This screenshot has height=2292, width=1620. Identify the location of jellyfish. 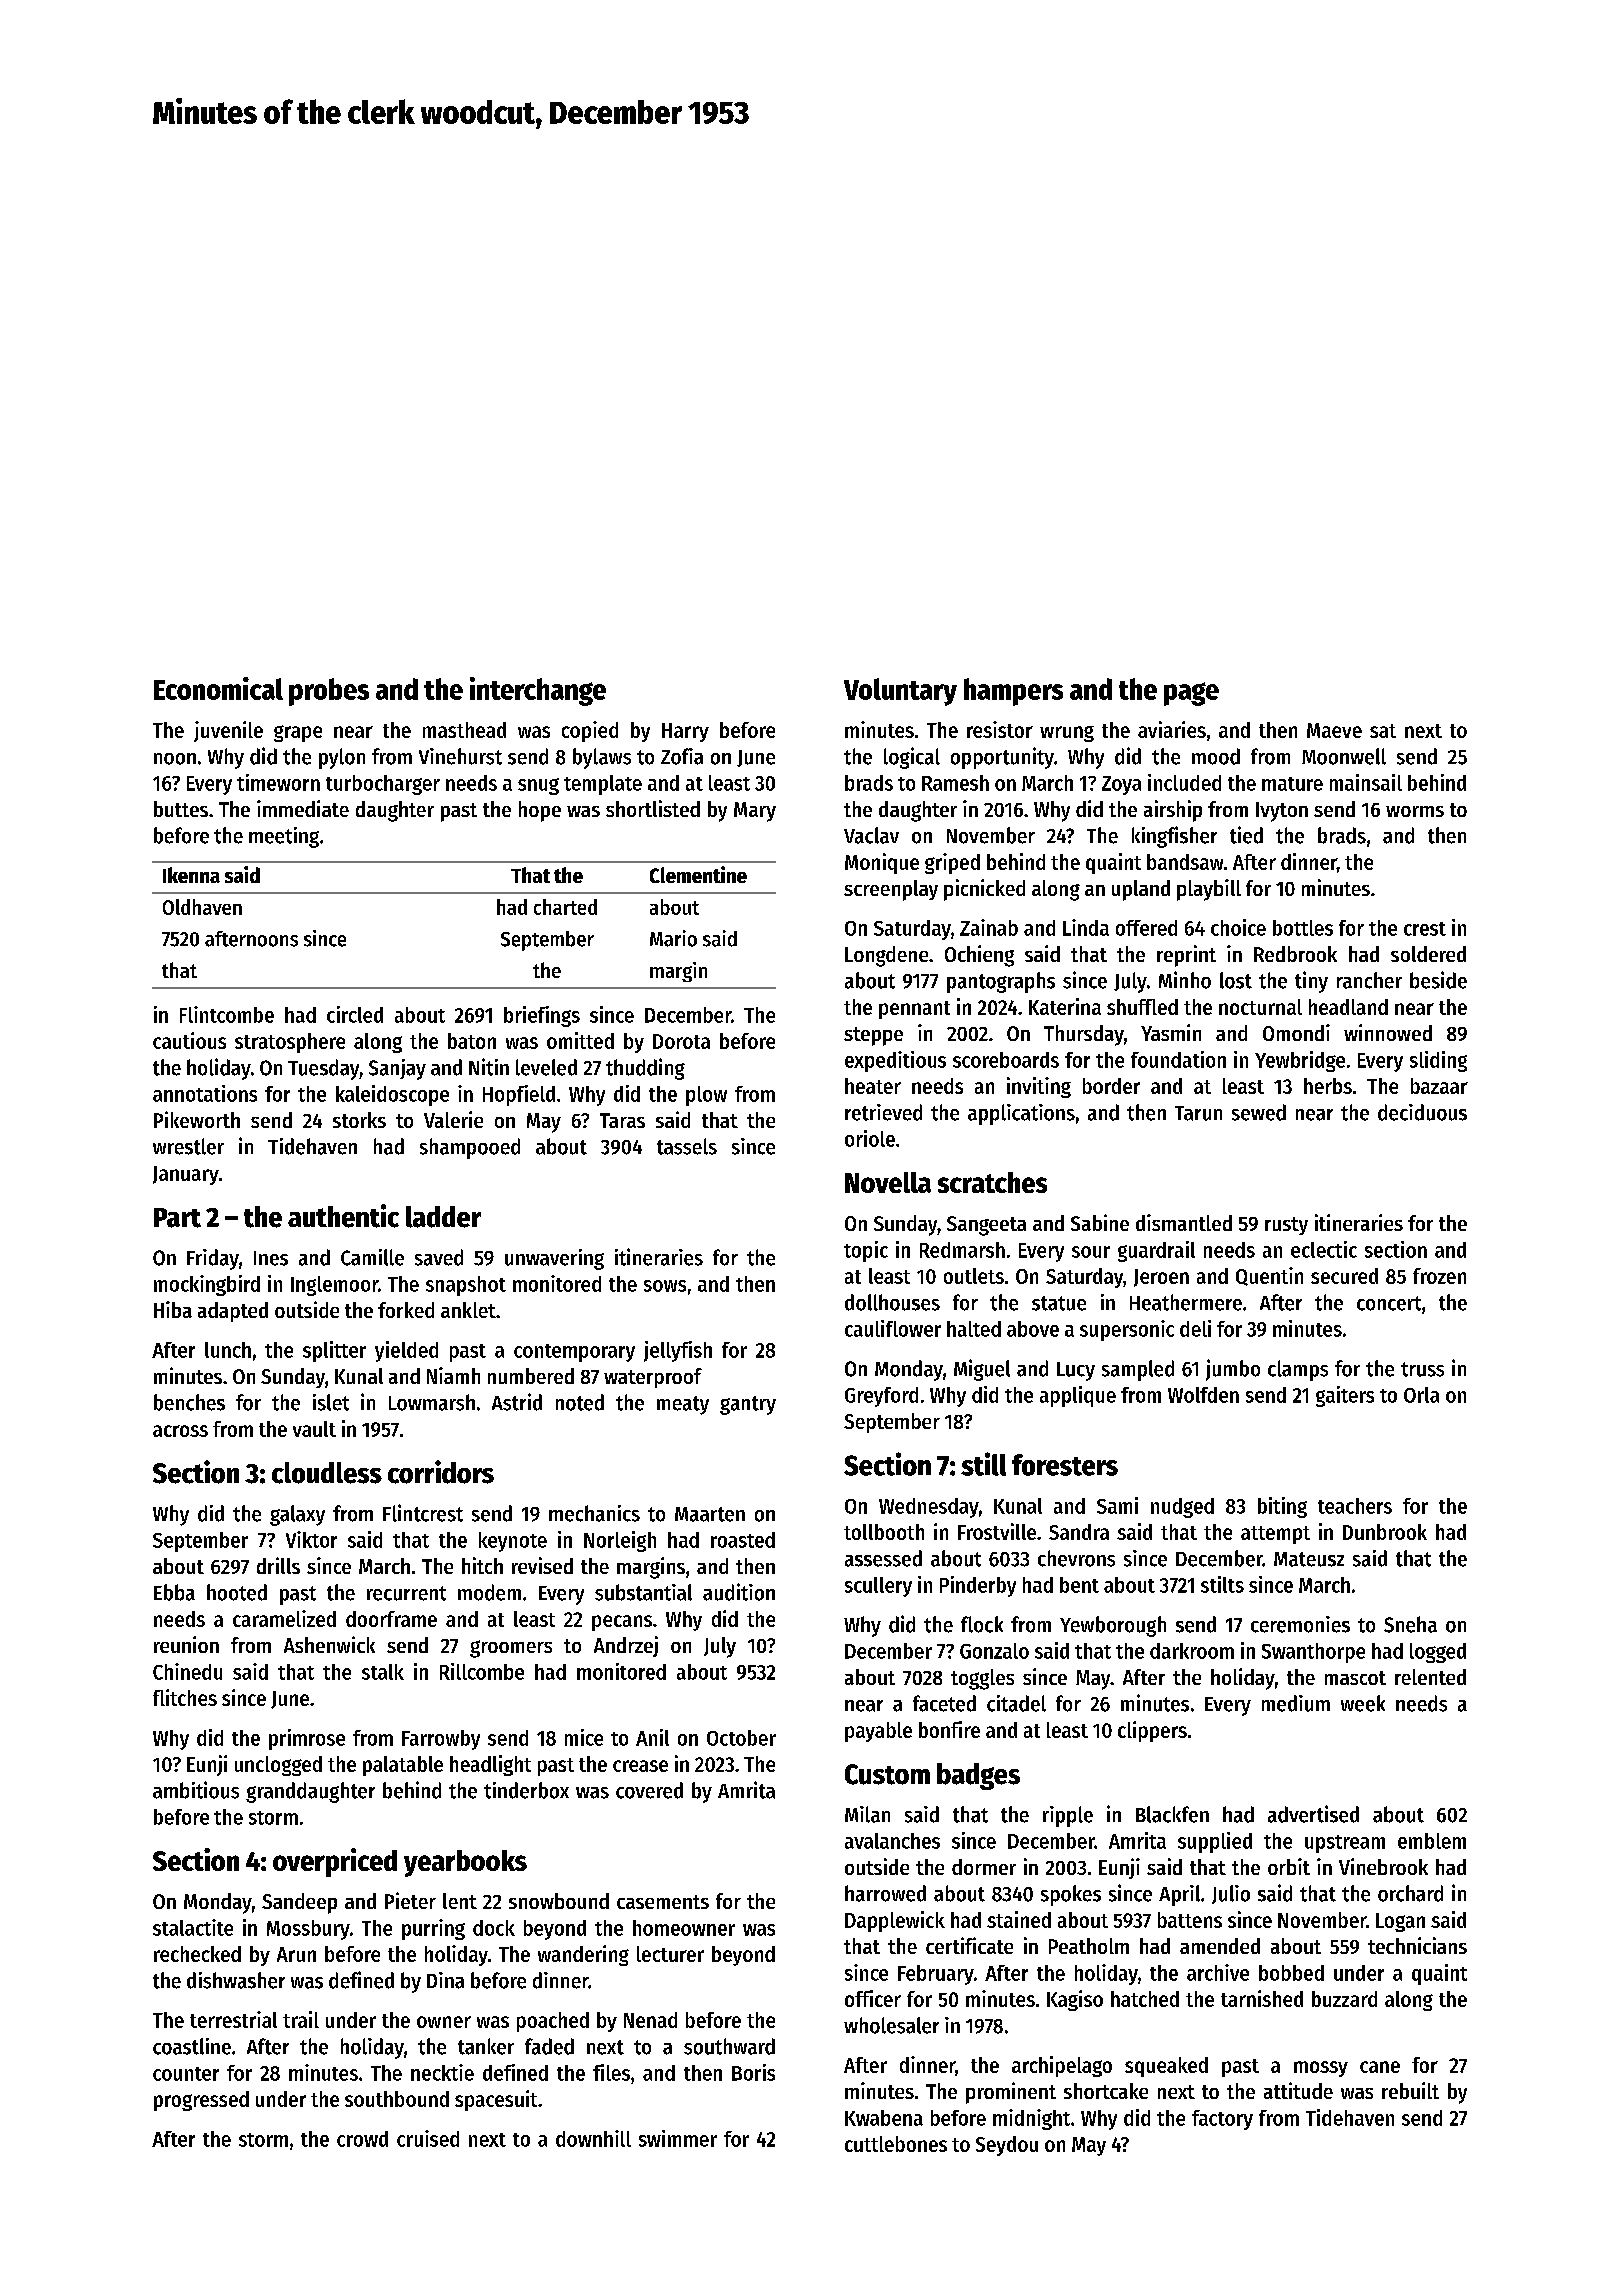
(678, 1351).
